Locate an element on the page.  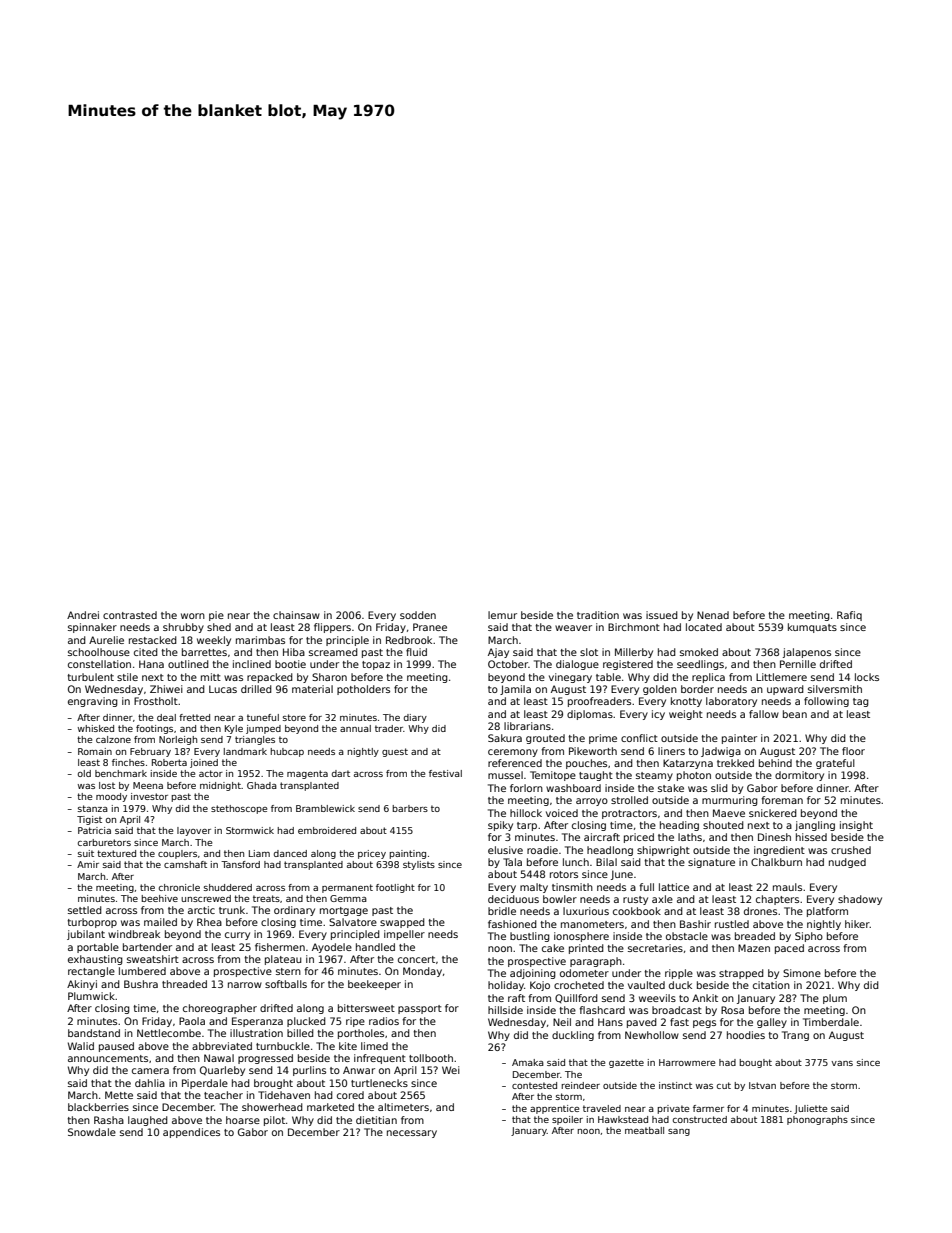
tag is located at coordinates (861, 702).
